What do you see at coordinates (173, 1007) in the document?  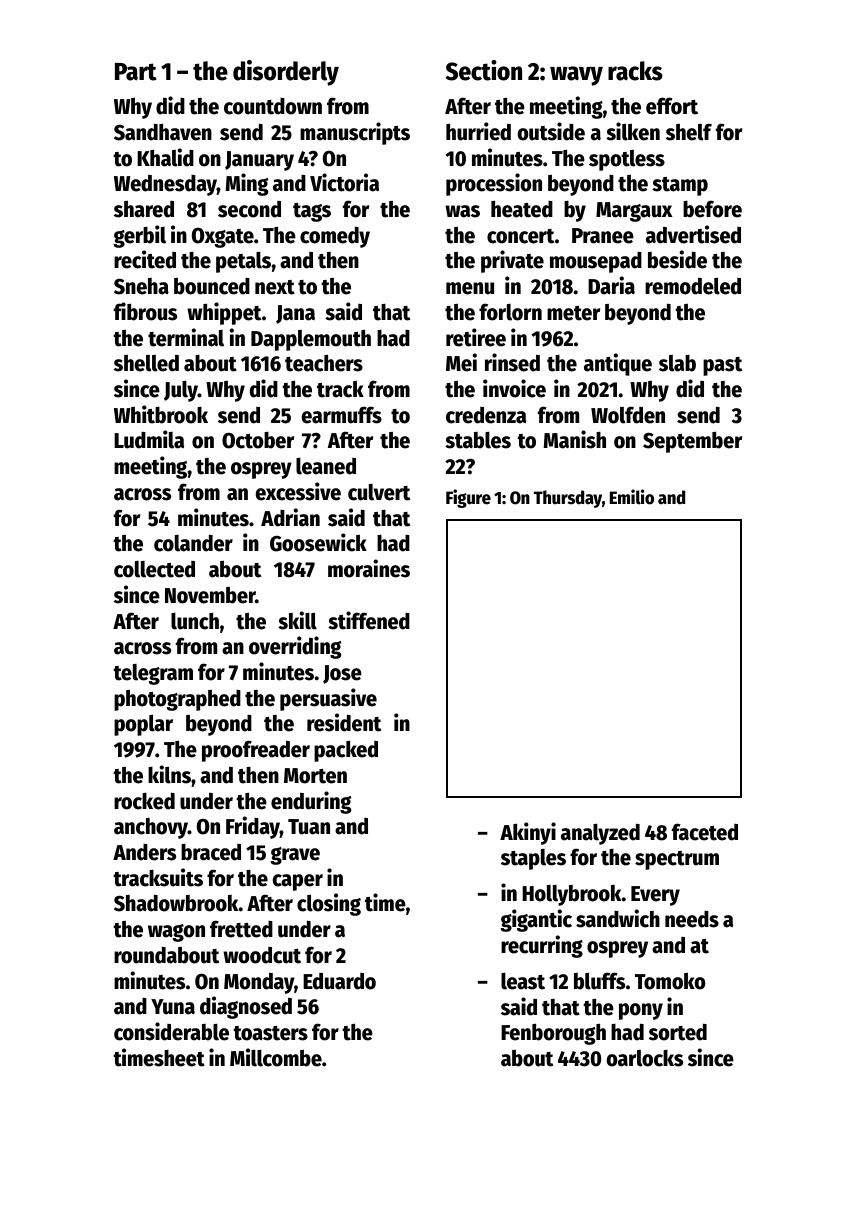 I see `Yuna` at bounding box center [173, 1007].
